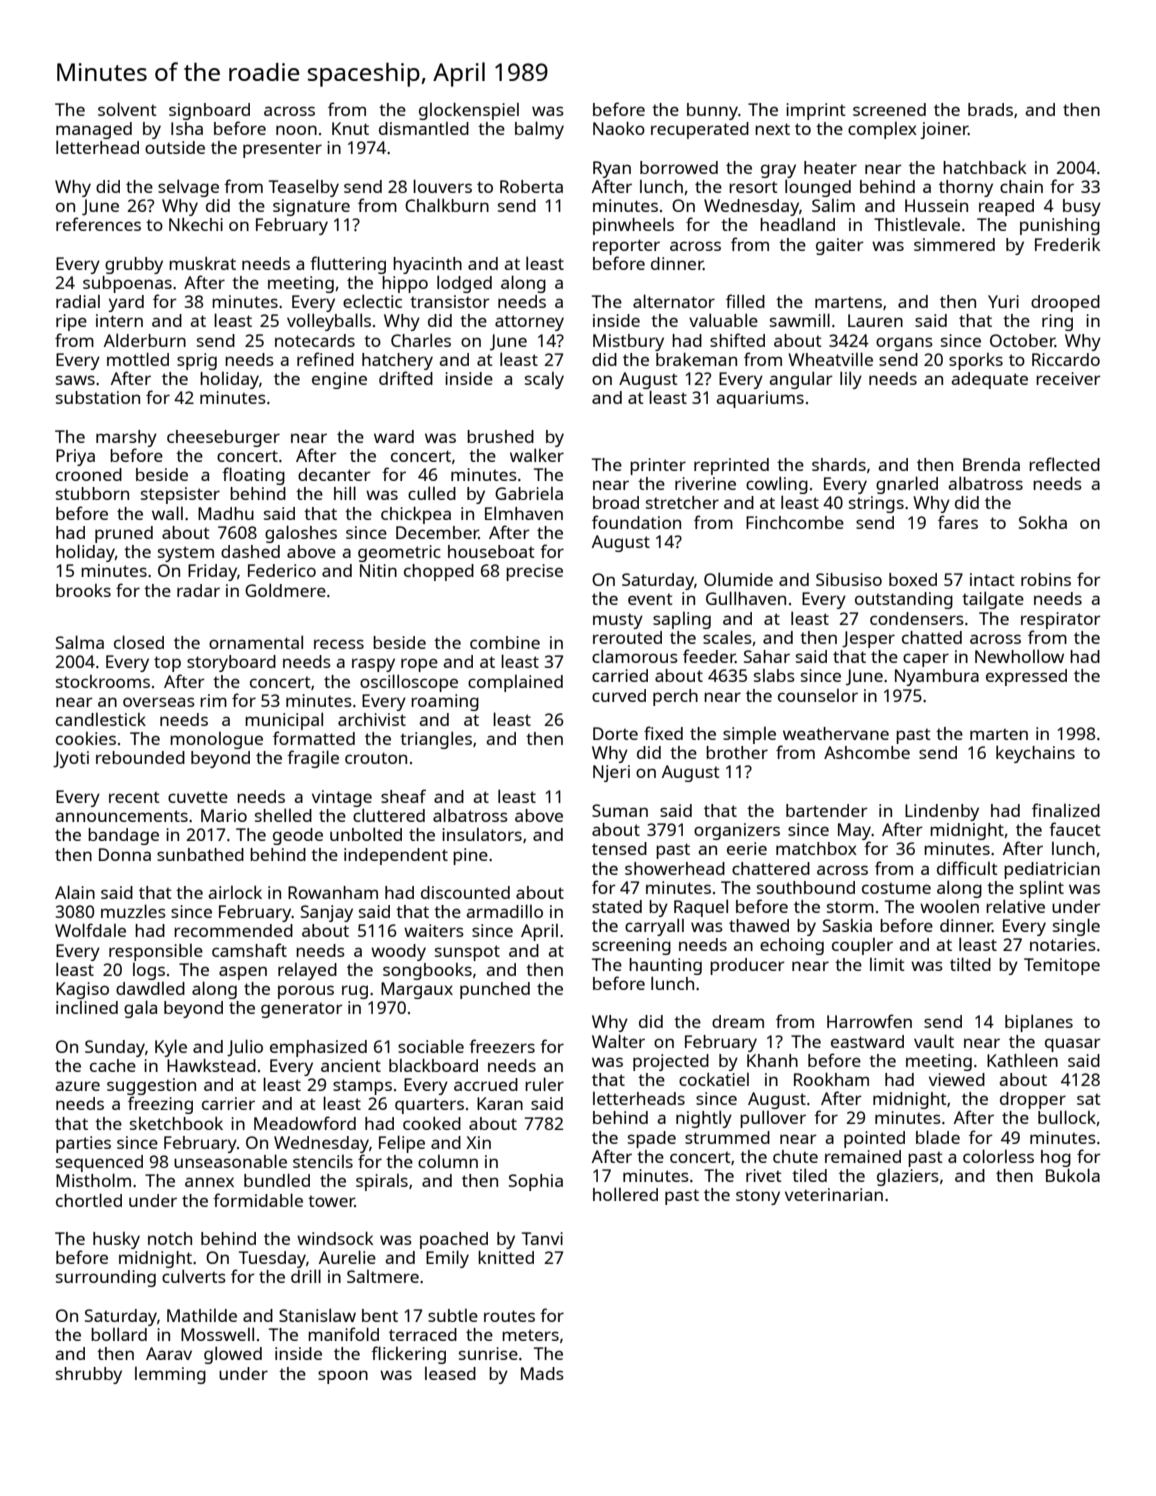 The height and width of the screenshot is (1496, 1156). What do you see at coordinates (539, 130) in the screenshot?
I see `balmy` at bounding box center [539, 130].
